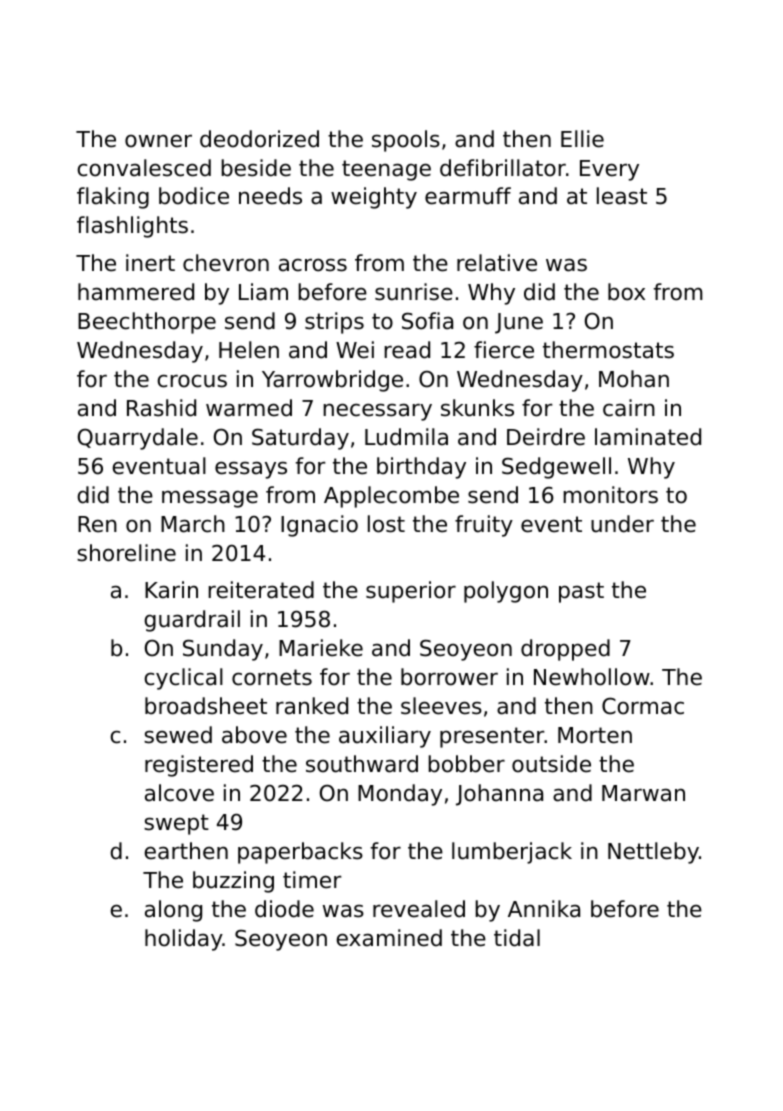 This image has height=1111, width=783. What do you see at coordinates (622, 524) in the image?
I see `under` at bounding box center [622, 524].
